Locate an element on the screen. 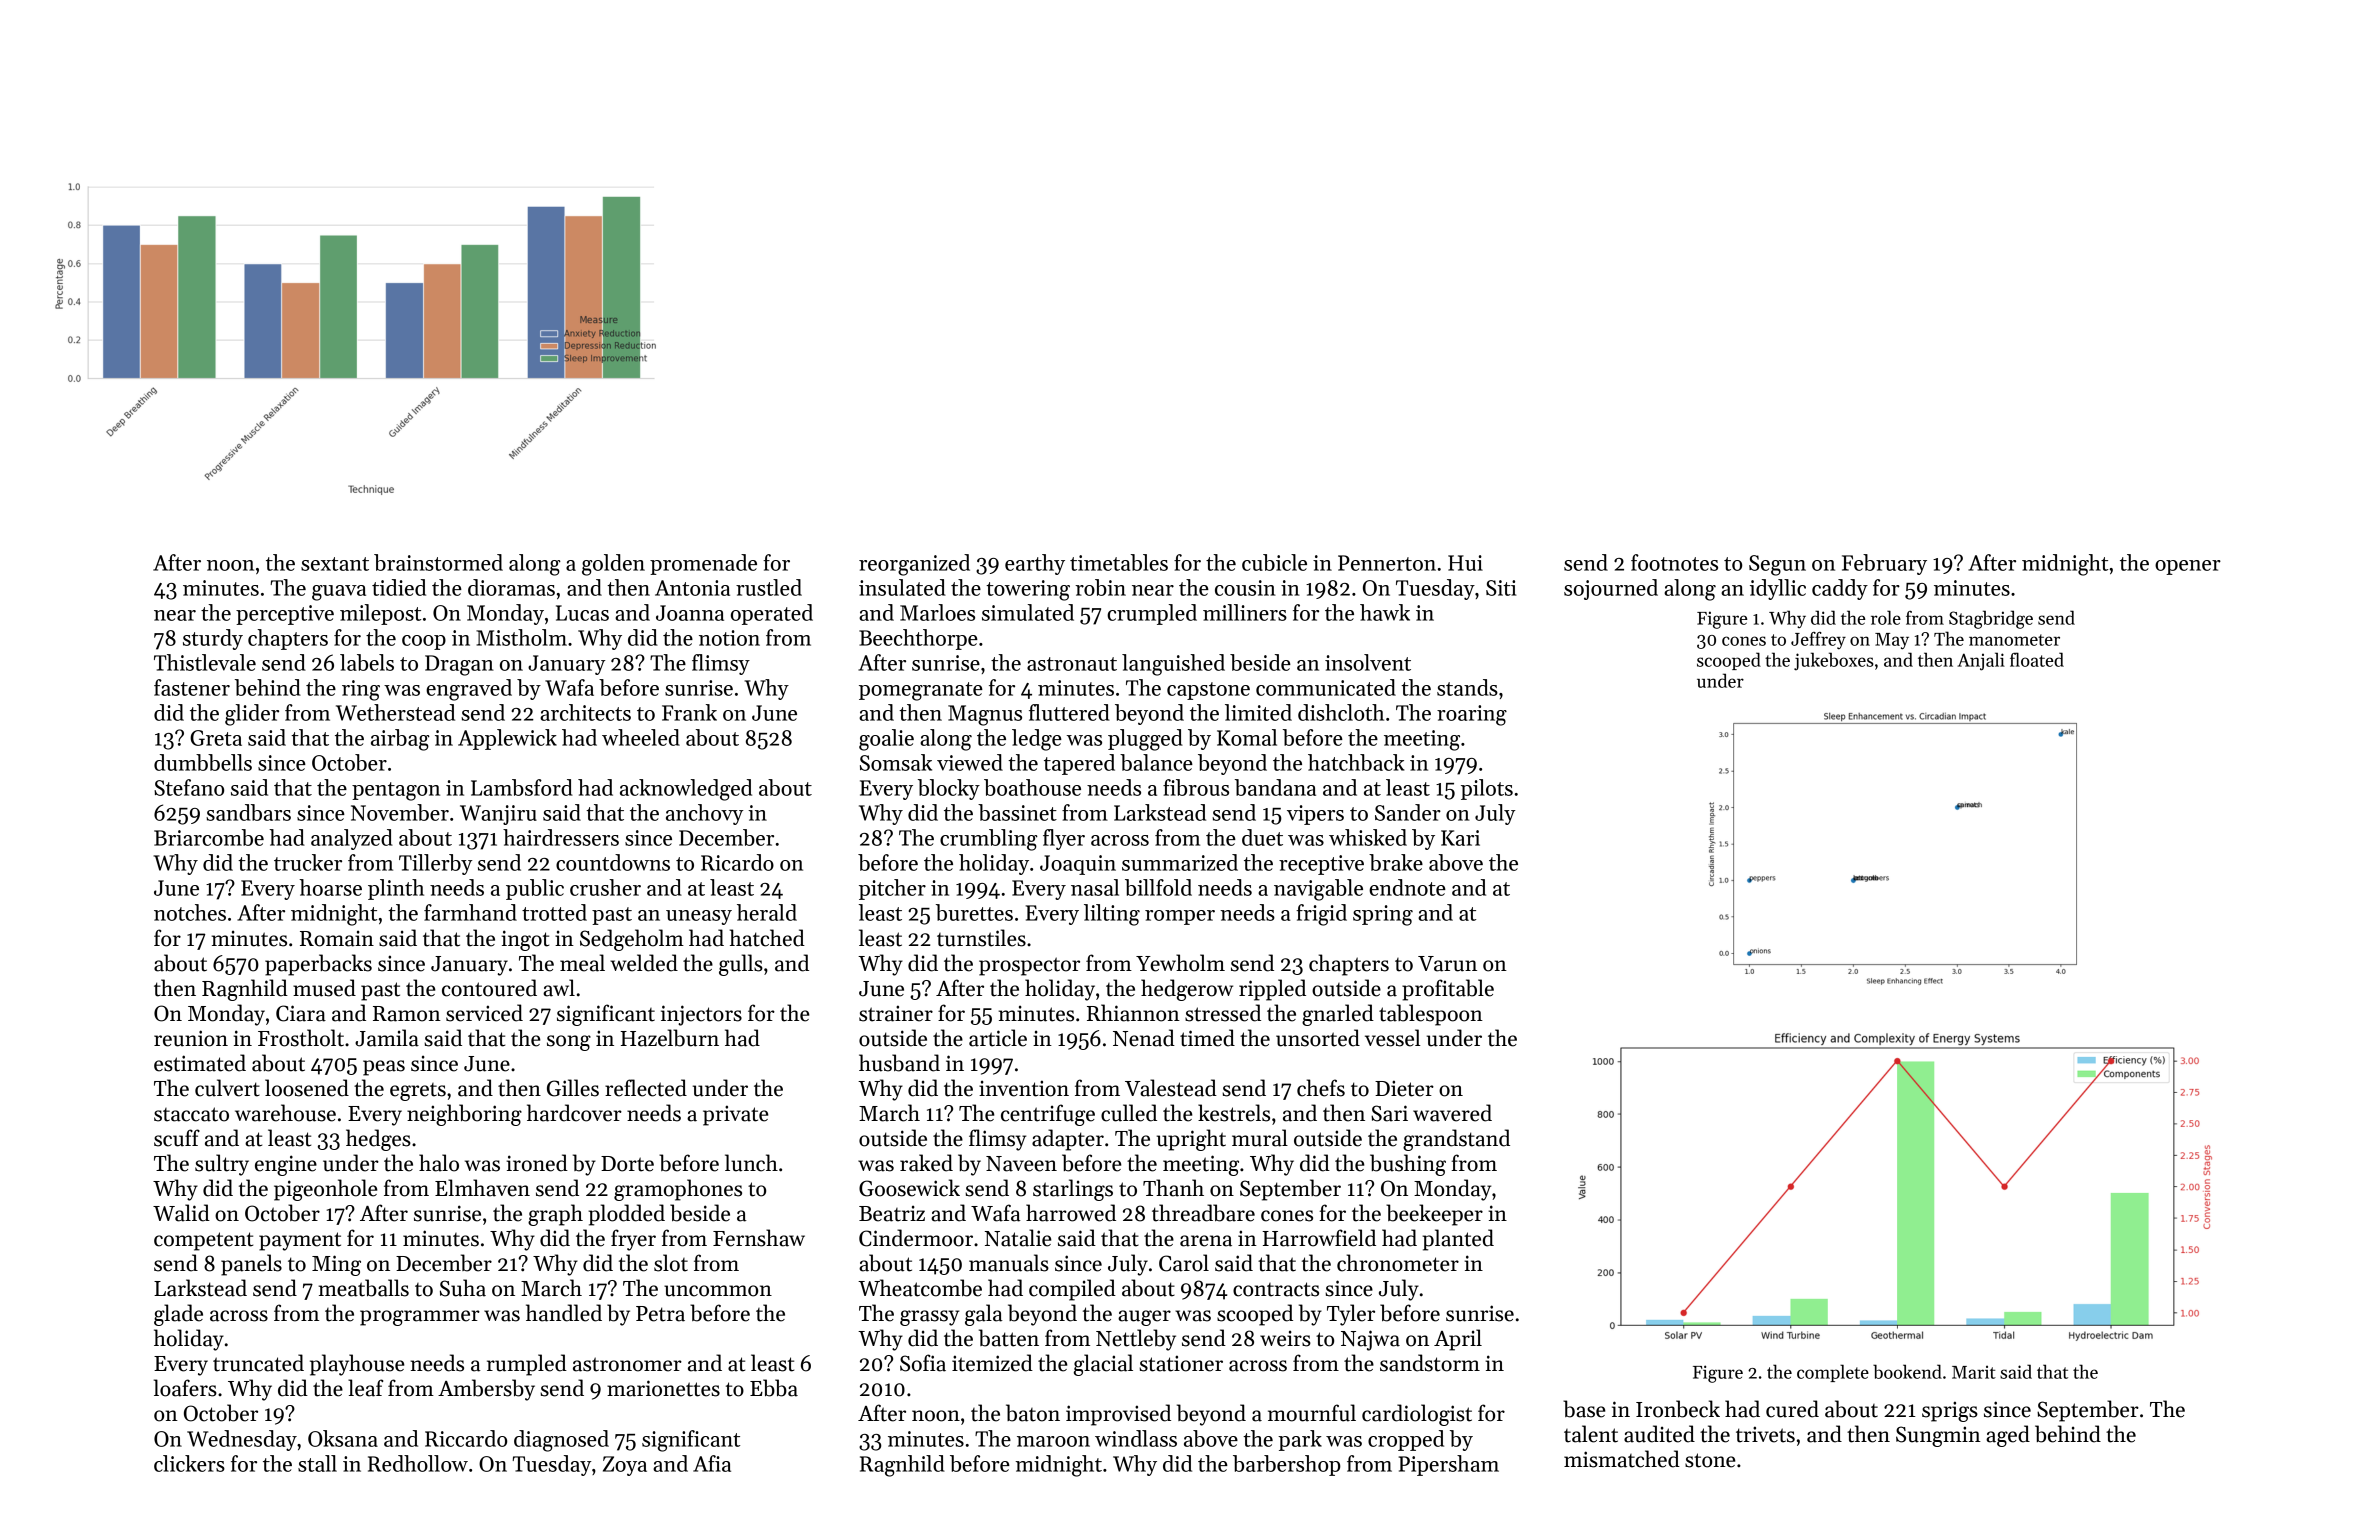 Image resolution: width=2380 pixels, height=1540 pixels. barbershop is located at coordinates (1287, 1465).
